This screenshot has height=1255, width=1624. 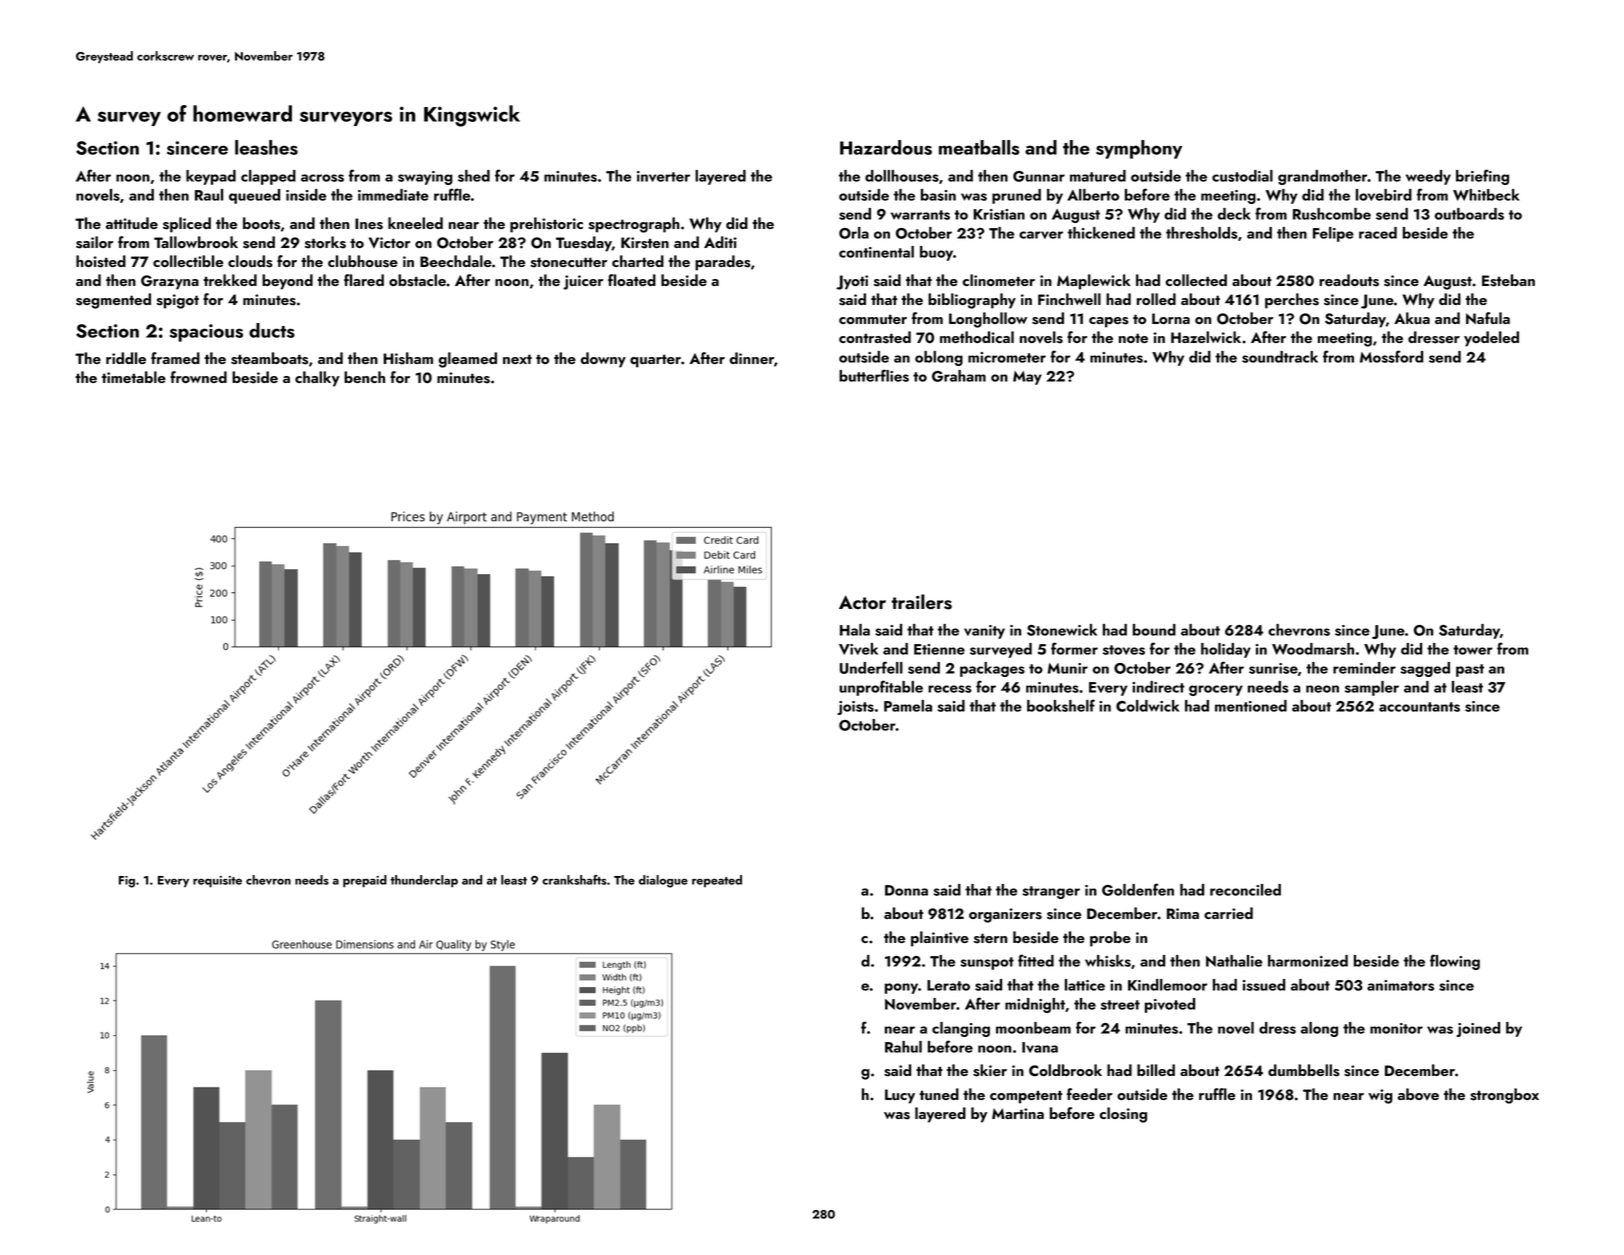 What do you see at coordinates (720, 242) in the screenshot?
I see `Aditi` at bounding box center [720, 242].
